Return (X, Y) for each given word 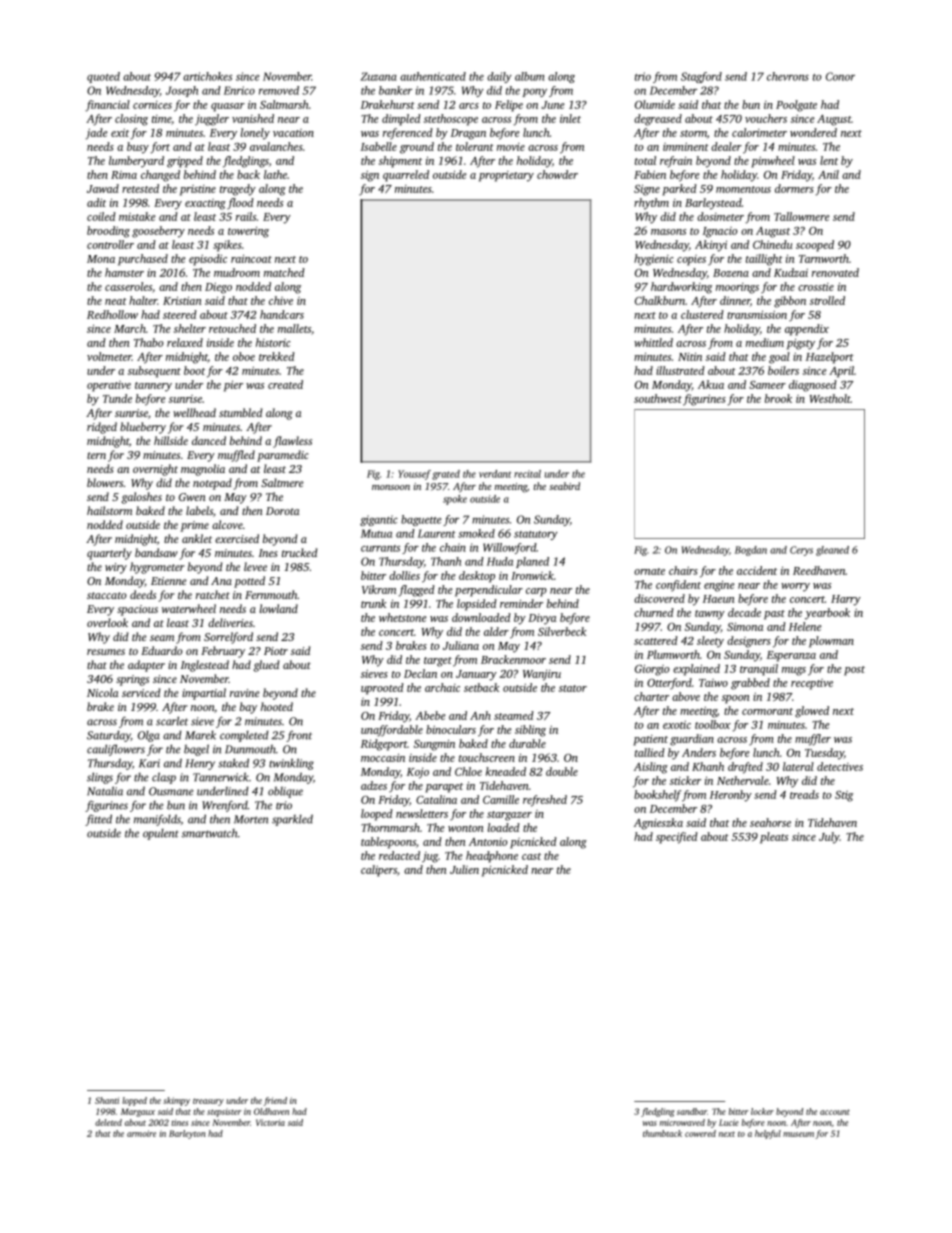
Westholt (830, 398)
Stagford (701, 77)
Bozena (731, 273)
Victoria (270, 1122)
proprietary (506, 176)
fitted (98, 820)
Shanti (107, 1100)
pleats (774, 838)
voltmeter (109, 356)
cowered (700, 1133)
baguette (421, 520)
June (553, 105)
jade (96, 134)
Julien (464, 869)
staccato (107, 595)
